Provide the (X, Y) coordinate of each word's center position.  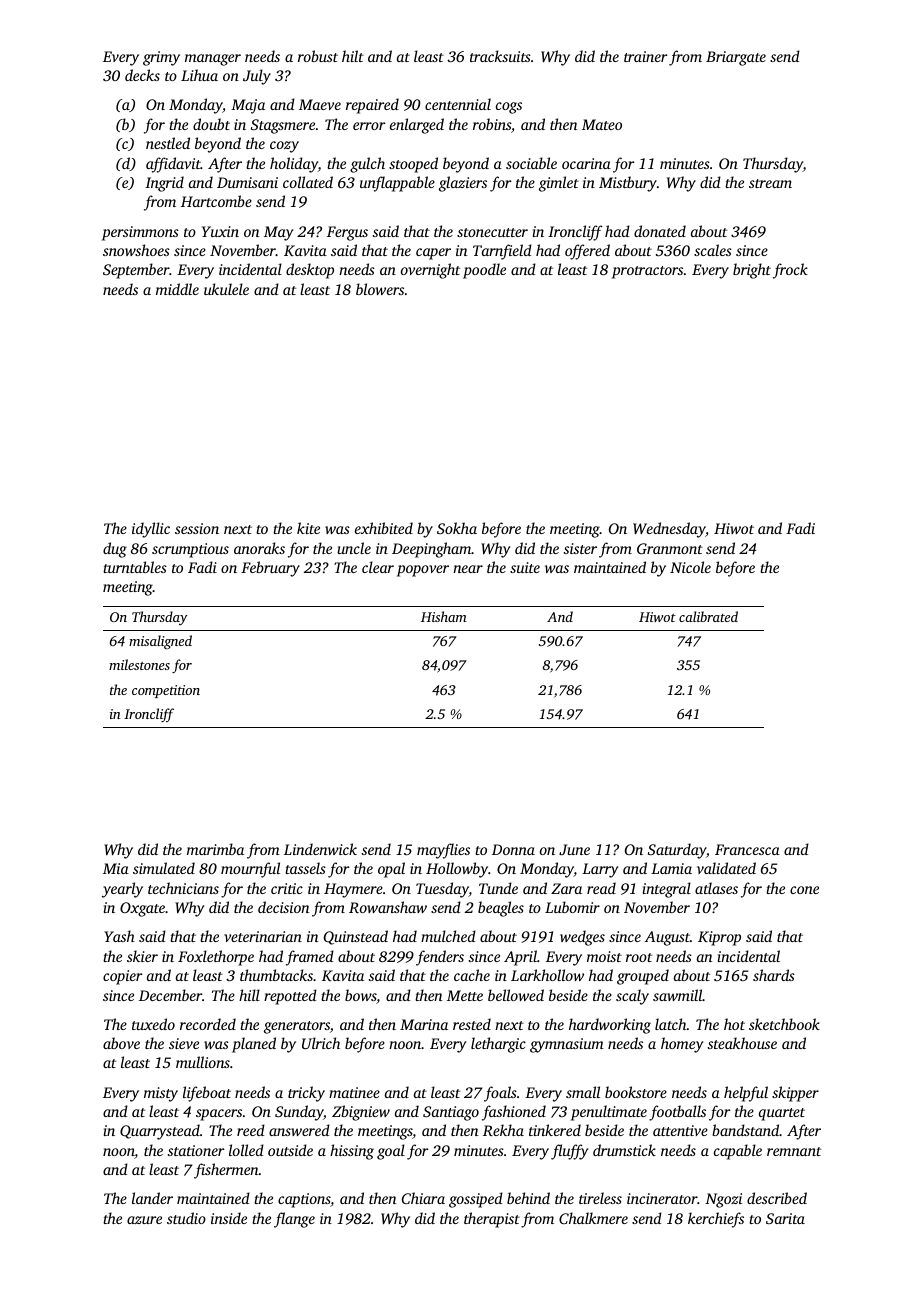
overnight (430, 271)
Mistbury (628, 184)
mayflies (443, 851)
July (257, 77)
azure (144, 1220)
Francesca (747, 849)
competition (166, 691)
